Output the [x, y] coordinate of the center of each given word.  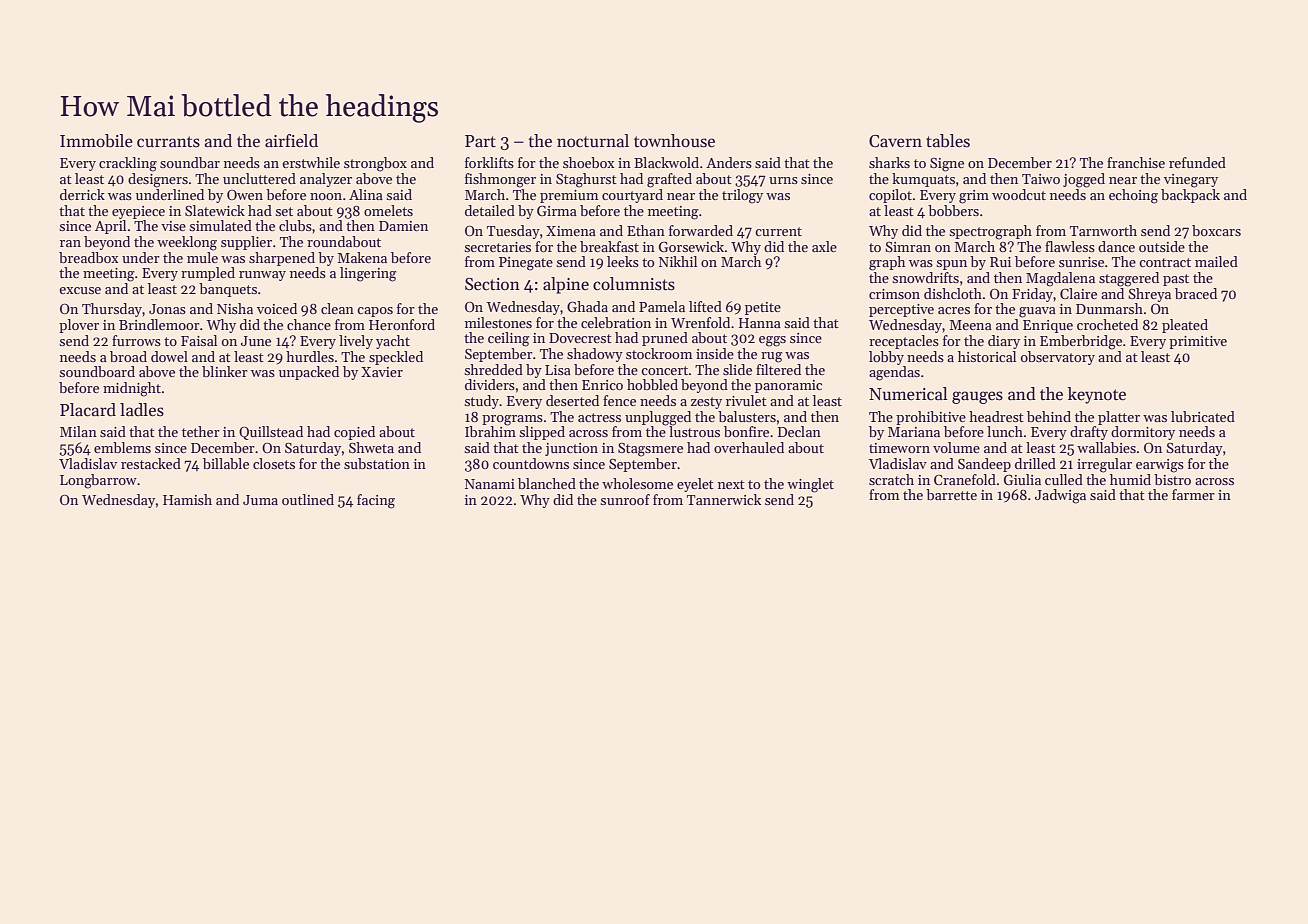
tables [948, 141]
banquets [228, 290]
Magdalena [1060, 279]
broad [128, 356]
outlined [308, 499]
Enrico [602, 385]
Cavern [895, 141]
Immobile [96, 141]
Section [492, 284]
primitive [1198, 342]
